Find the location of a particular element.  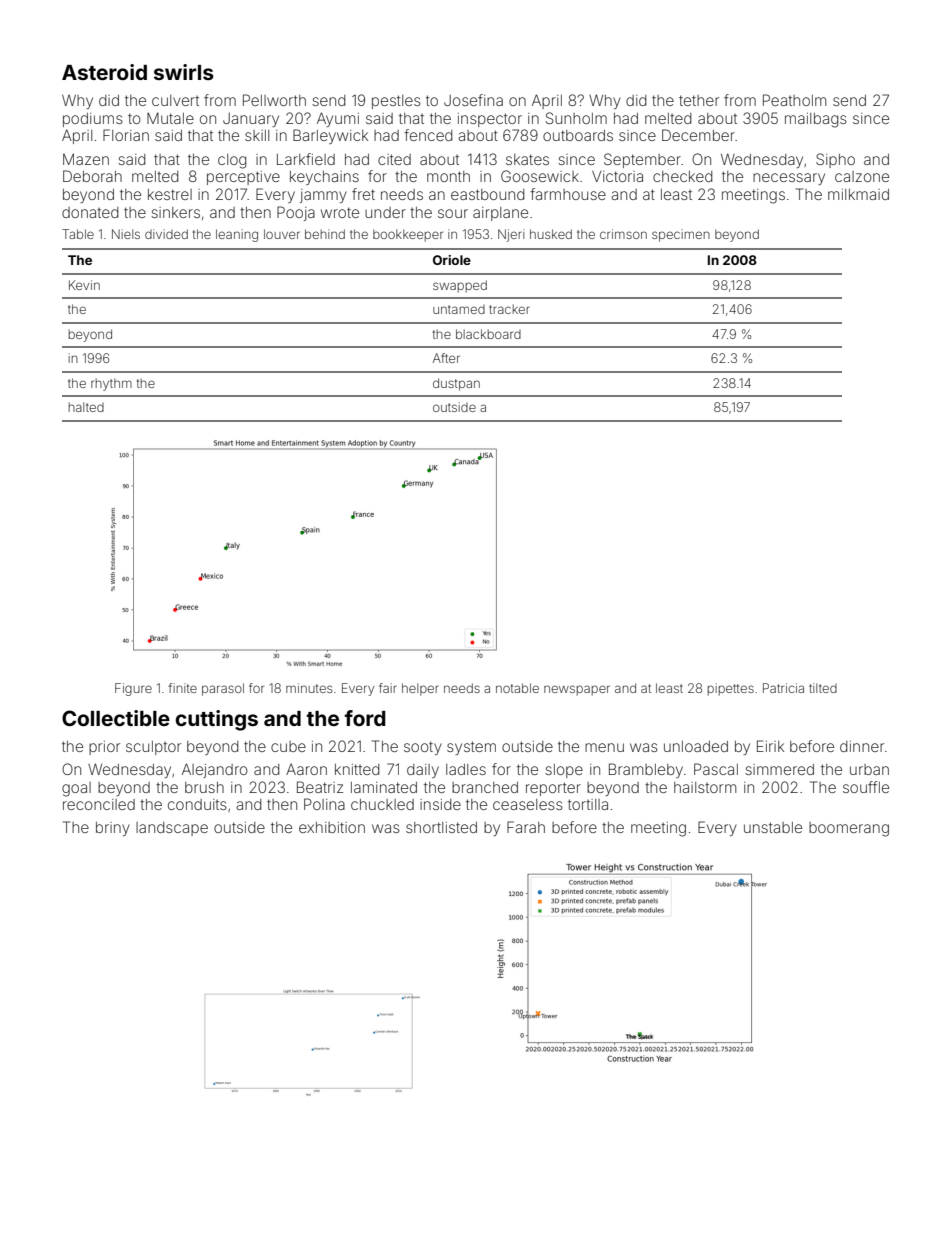

Sunholm is located at coordinates (576, 118).
